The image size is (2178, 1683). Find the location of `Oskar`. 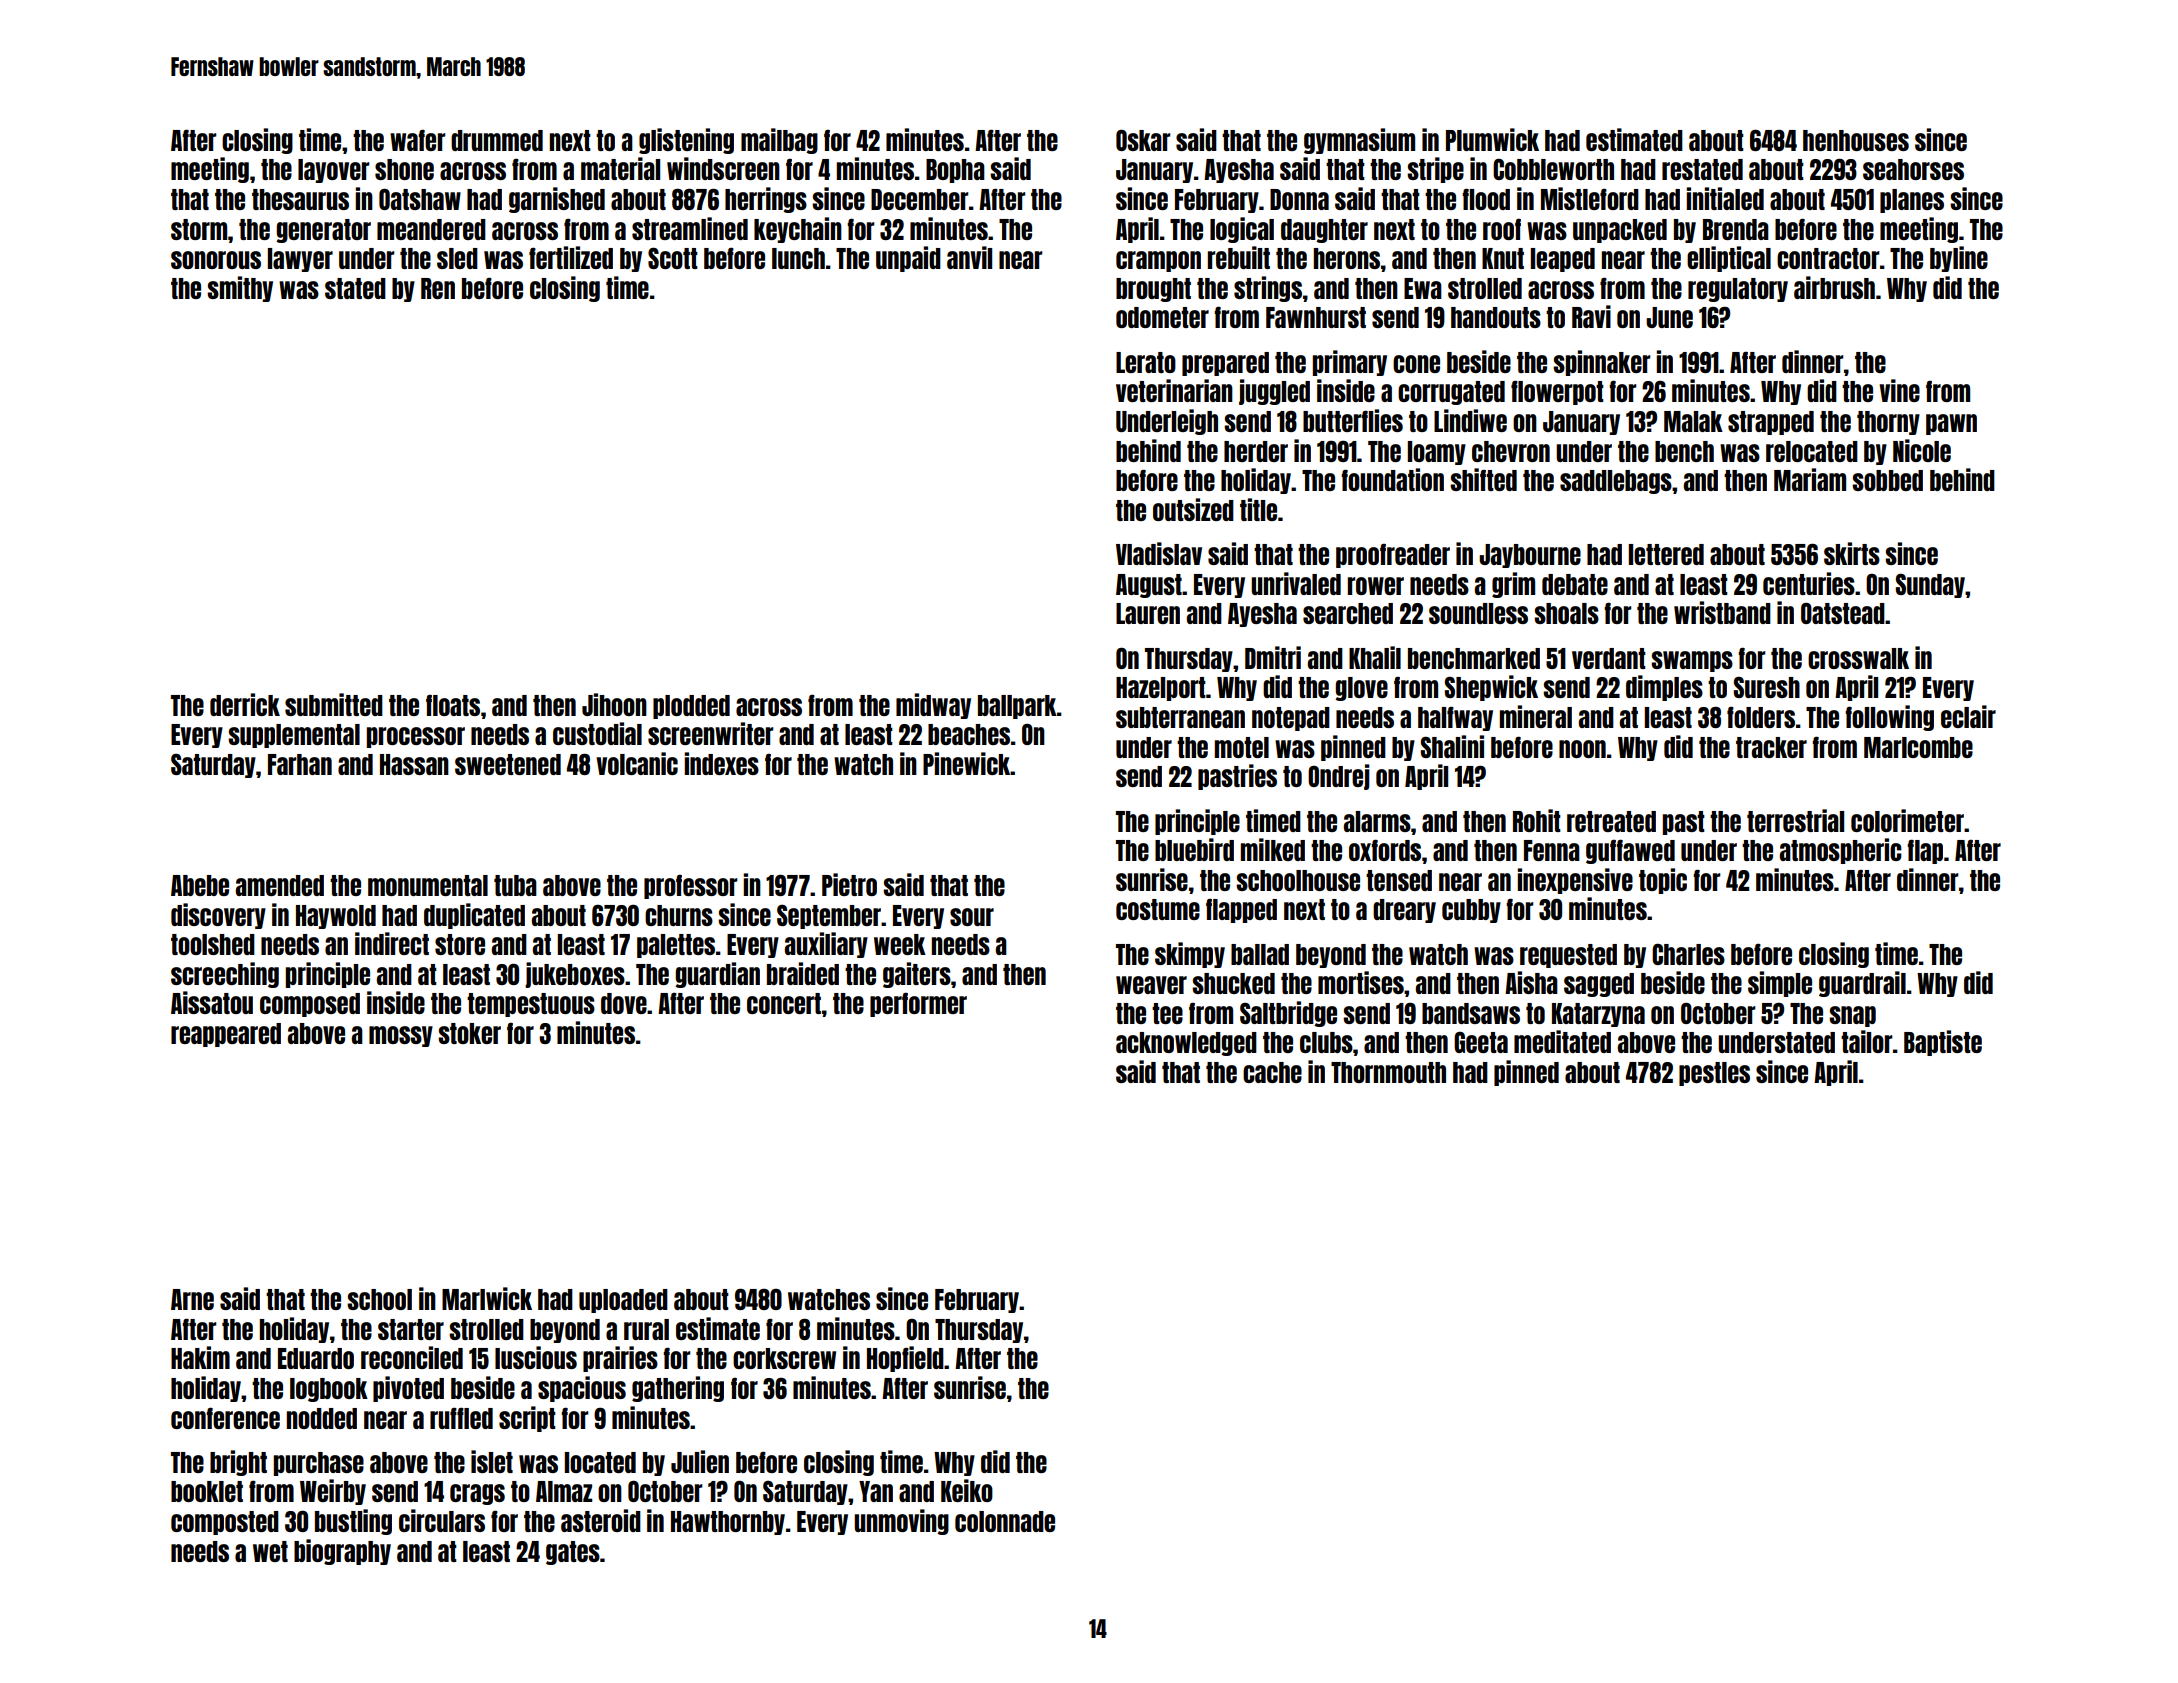

Oskar is located at coordinates (1143, 140).
